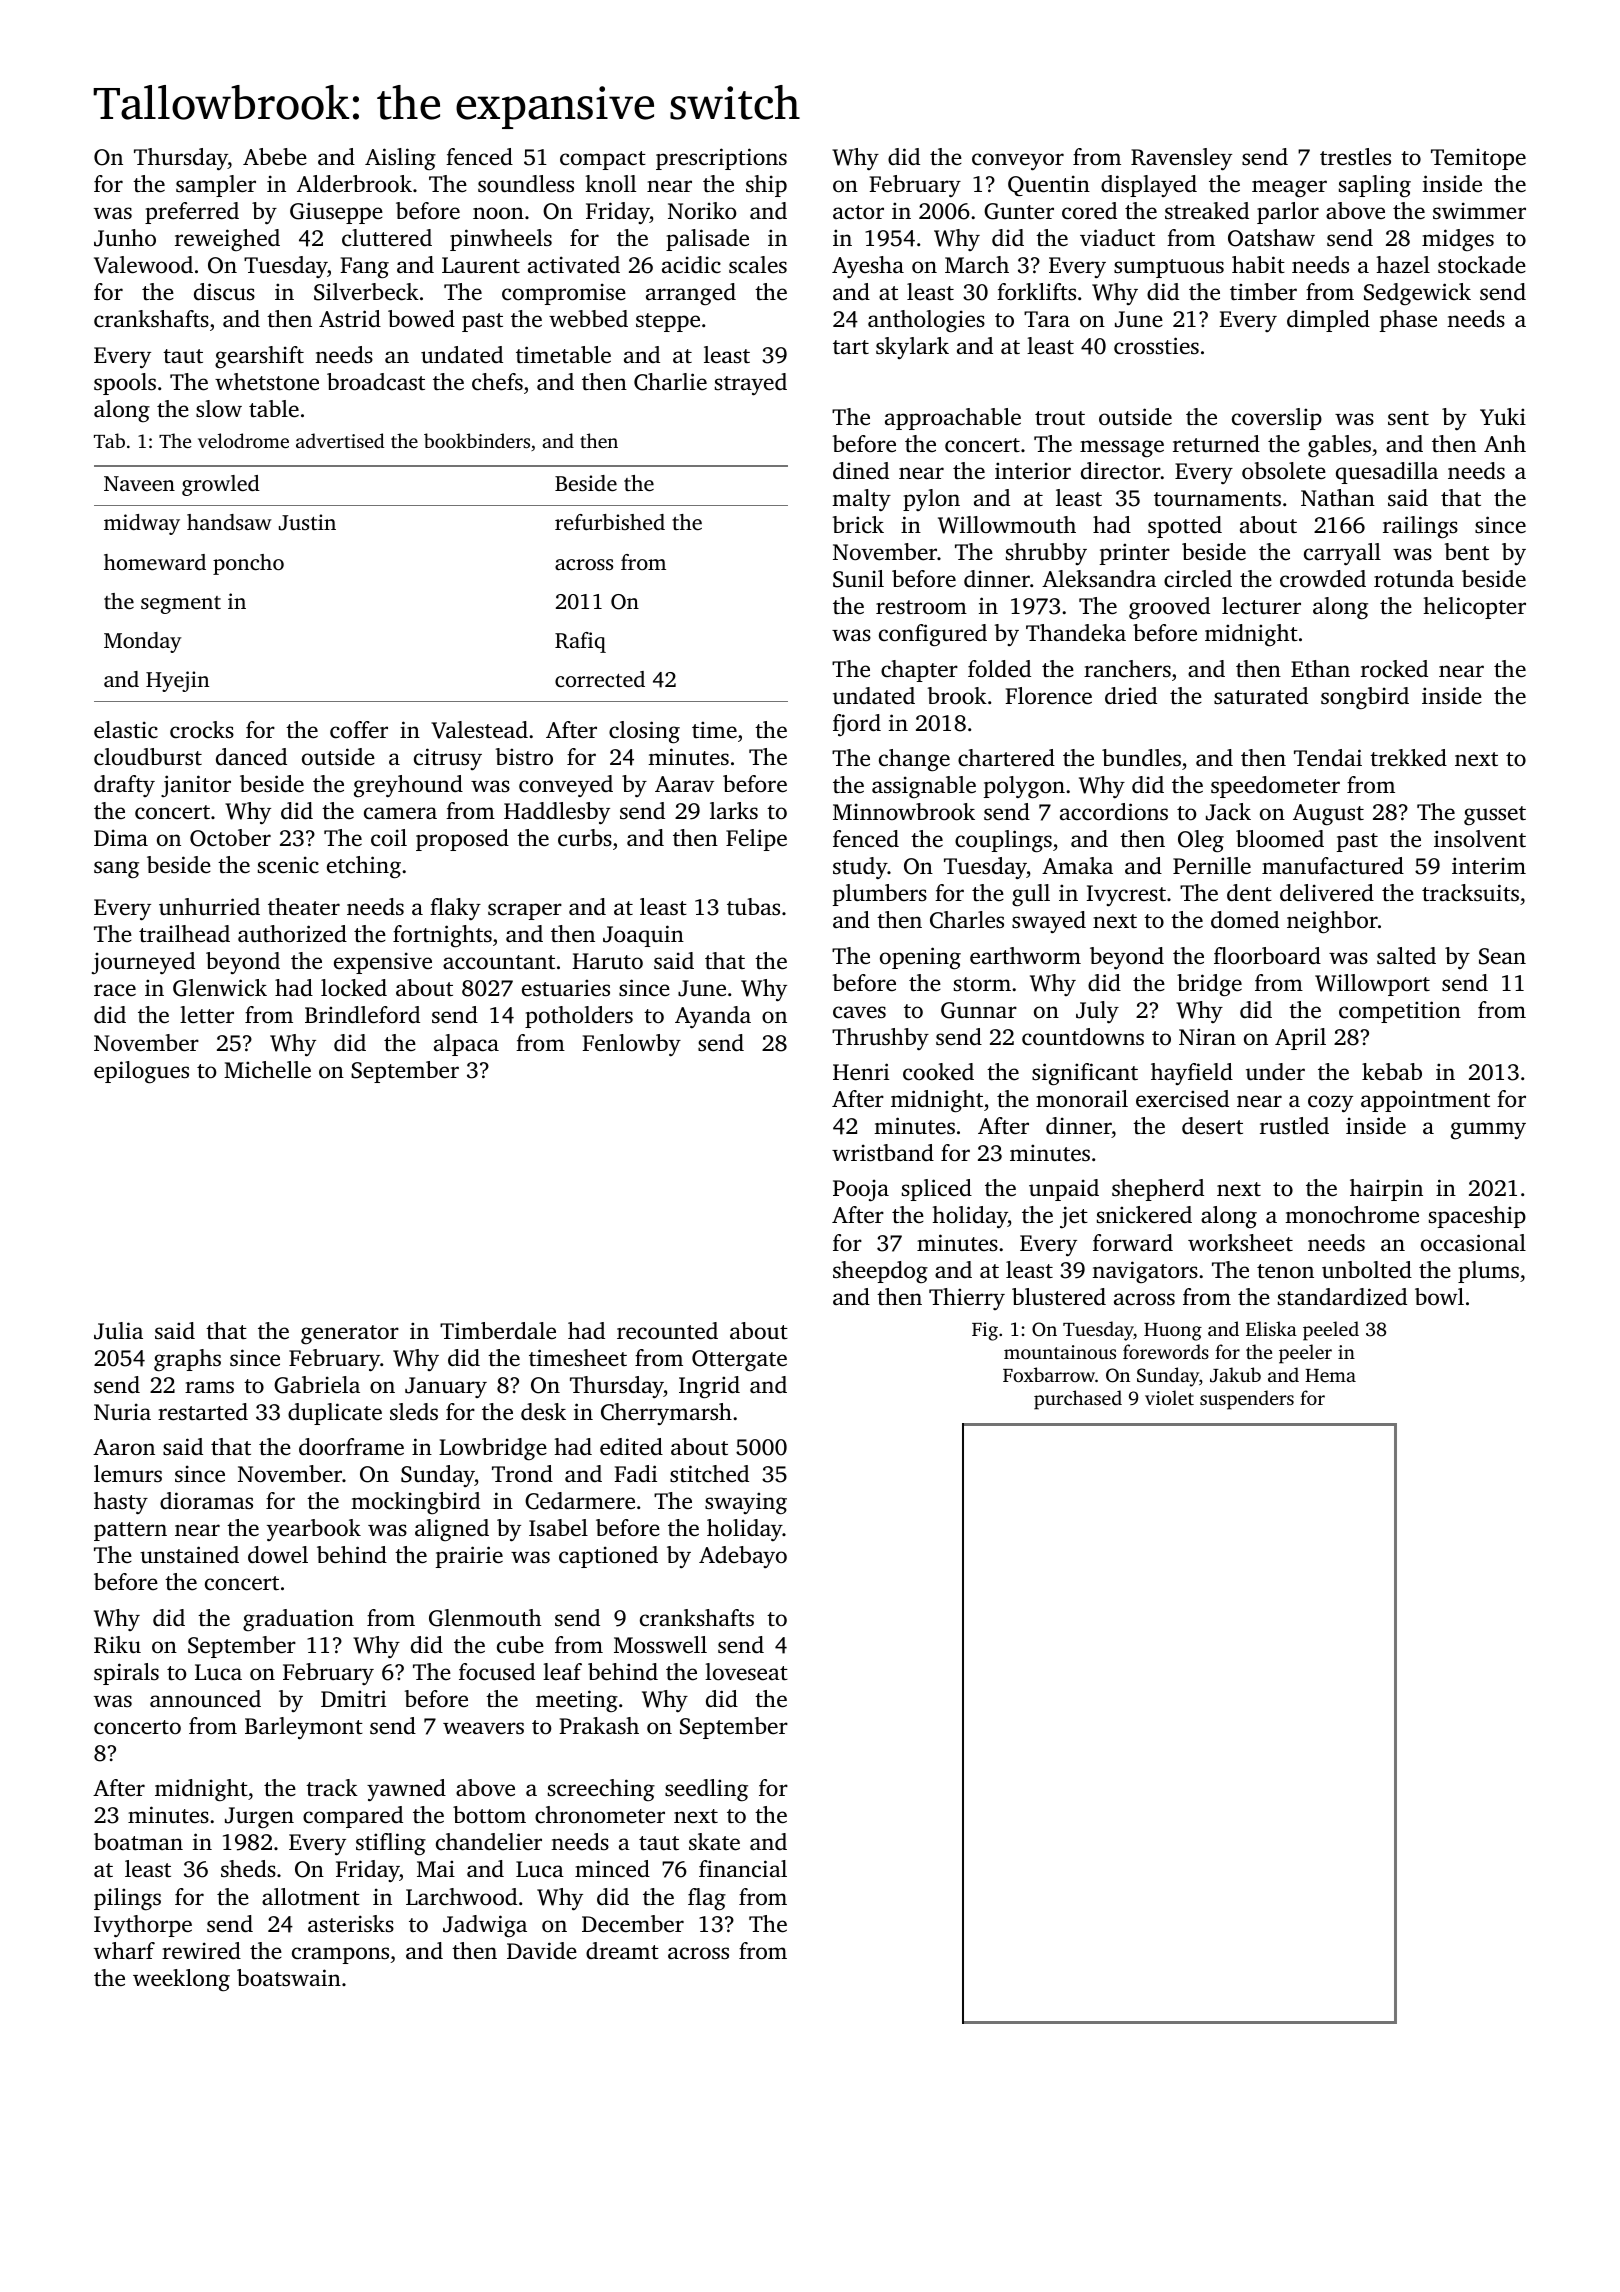  I want to click on crossties, so click(1156, 346).
